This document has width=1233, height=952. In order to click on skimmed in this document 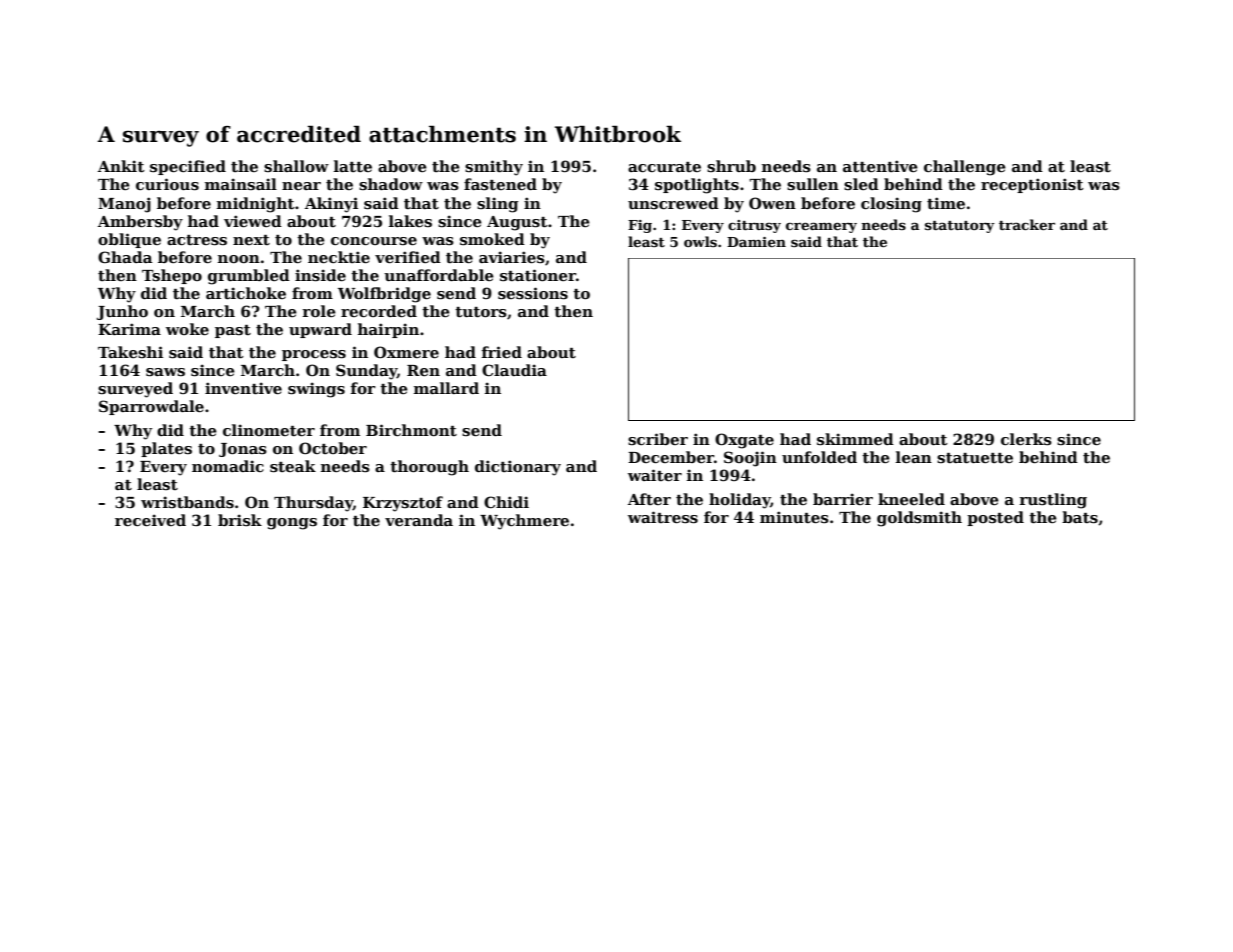, I will do `click(855, 439)`.
